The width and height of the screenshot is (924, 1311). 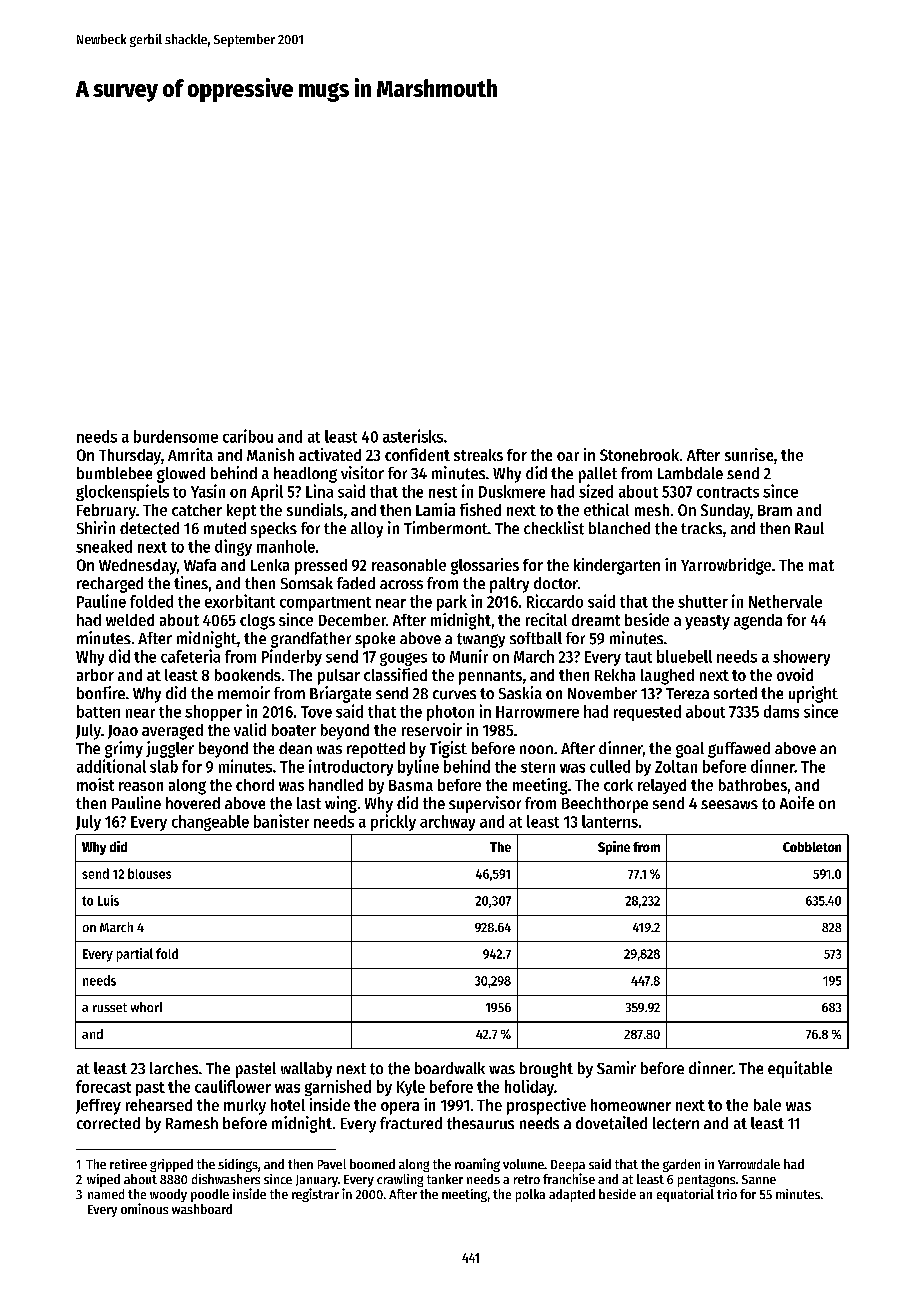 I want to click on Luis, so click(x=108, y=900).
